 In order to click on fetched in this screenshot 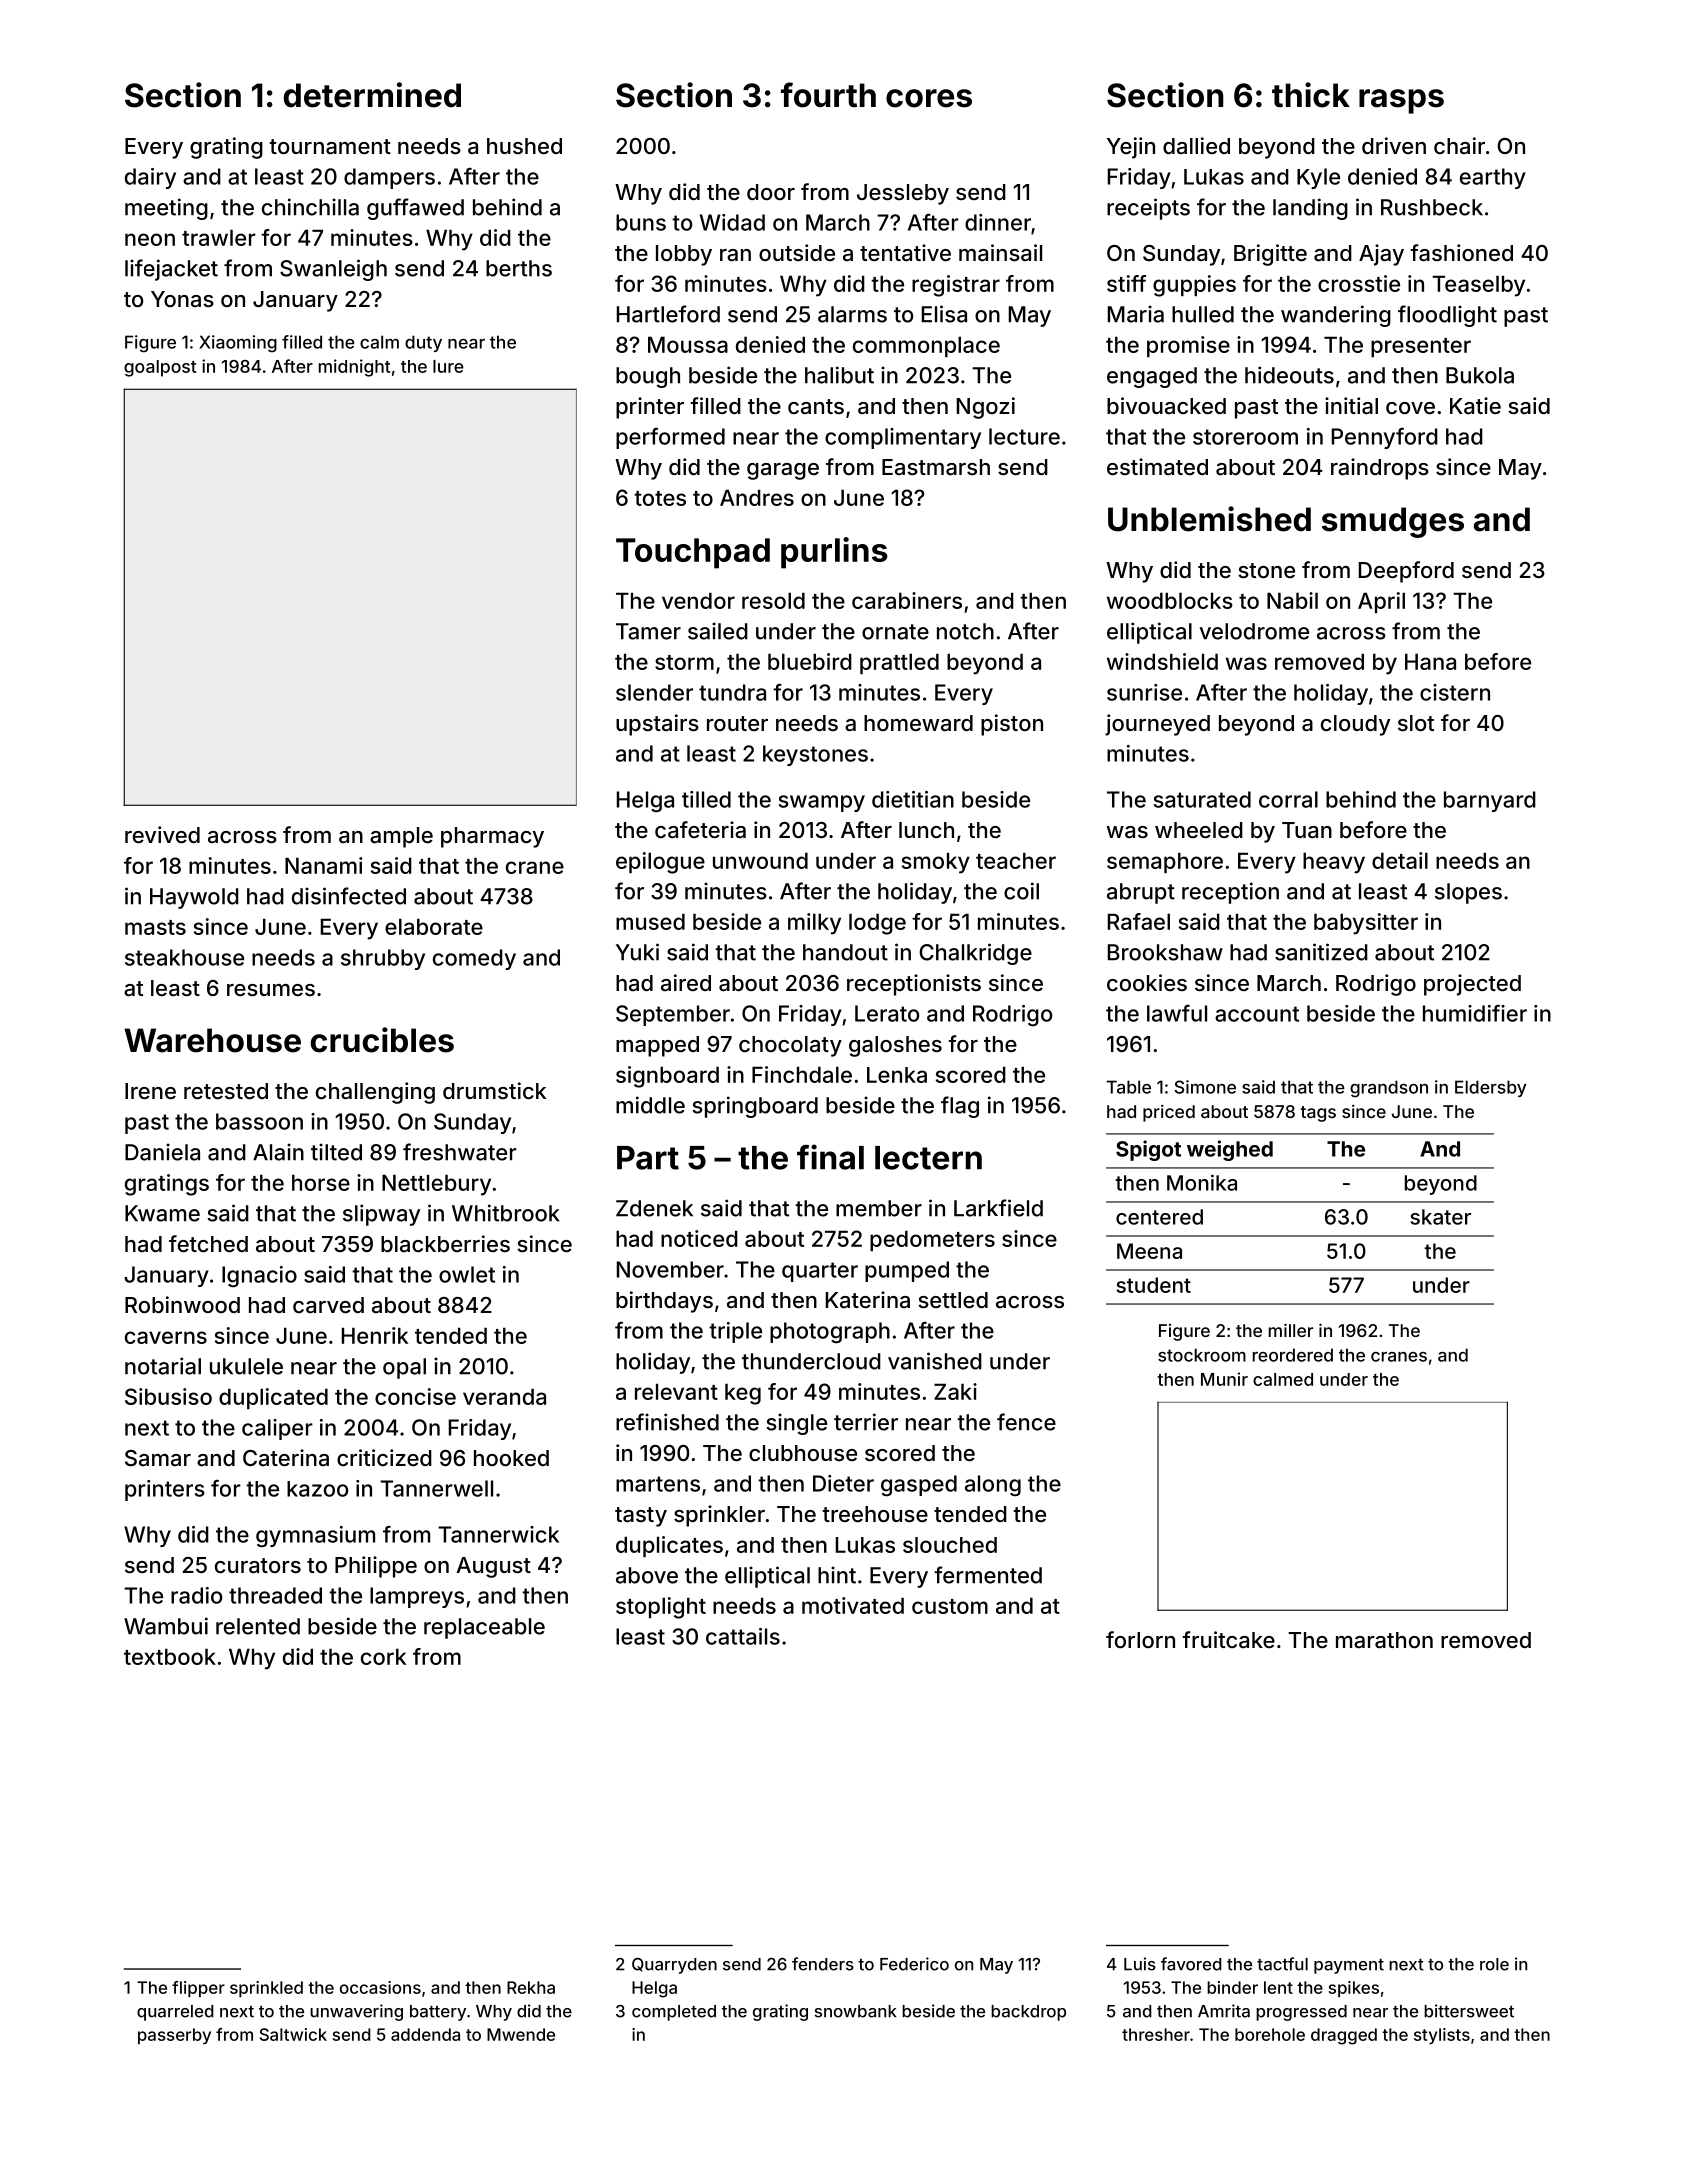, I will do `click(208, 1243)`.
